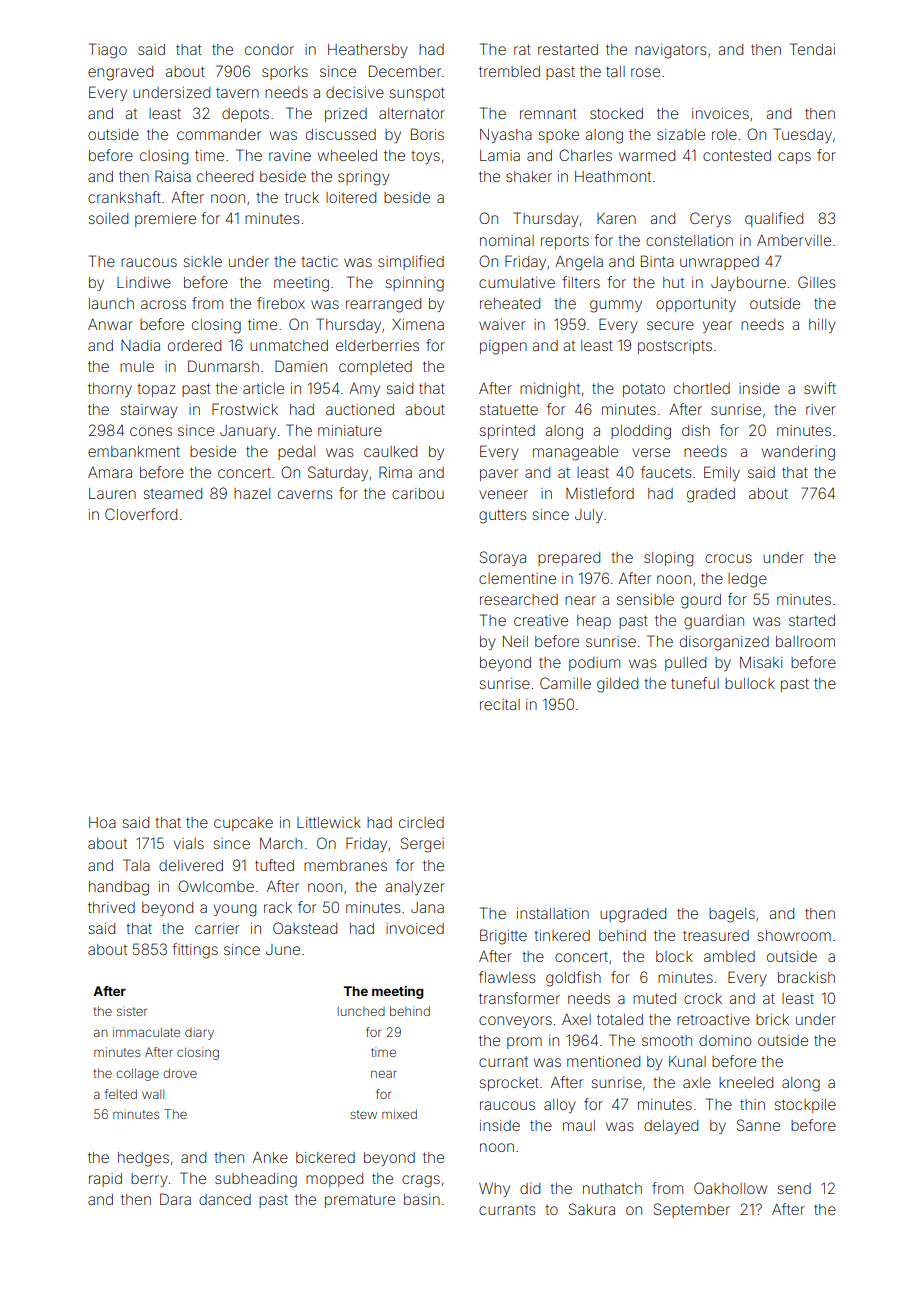 This screenshot has width=924, height=1308. Describe the element at coordinates (108, 218) in the screenshot. I see `soiled` at that location.
